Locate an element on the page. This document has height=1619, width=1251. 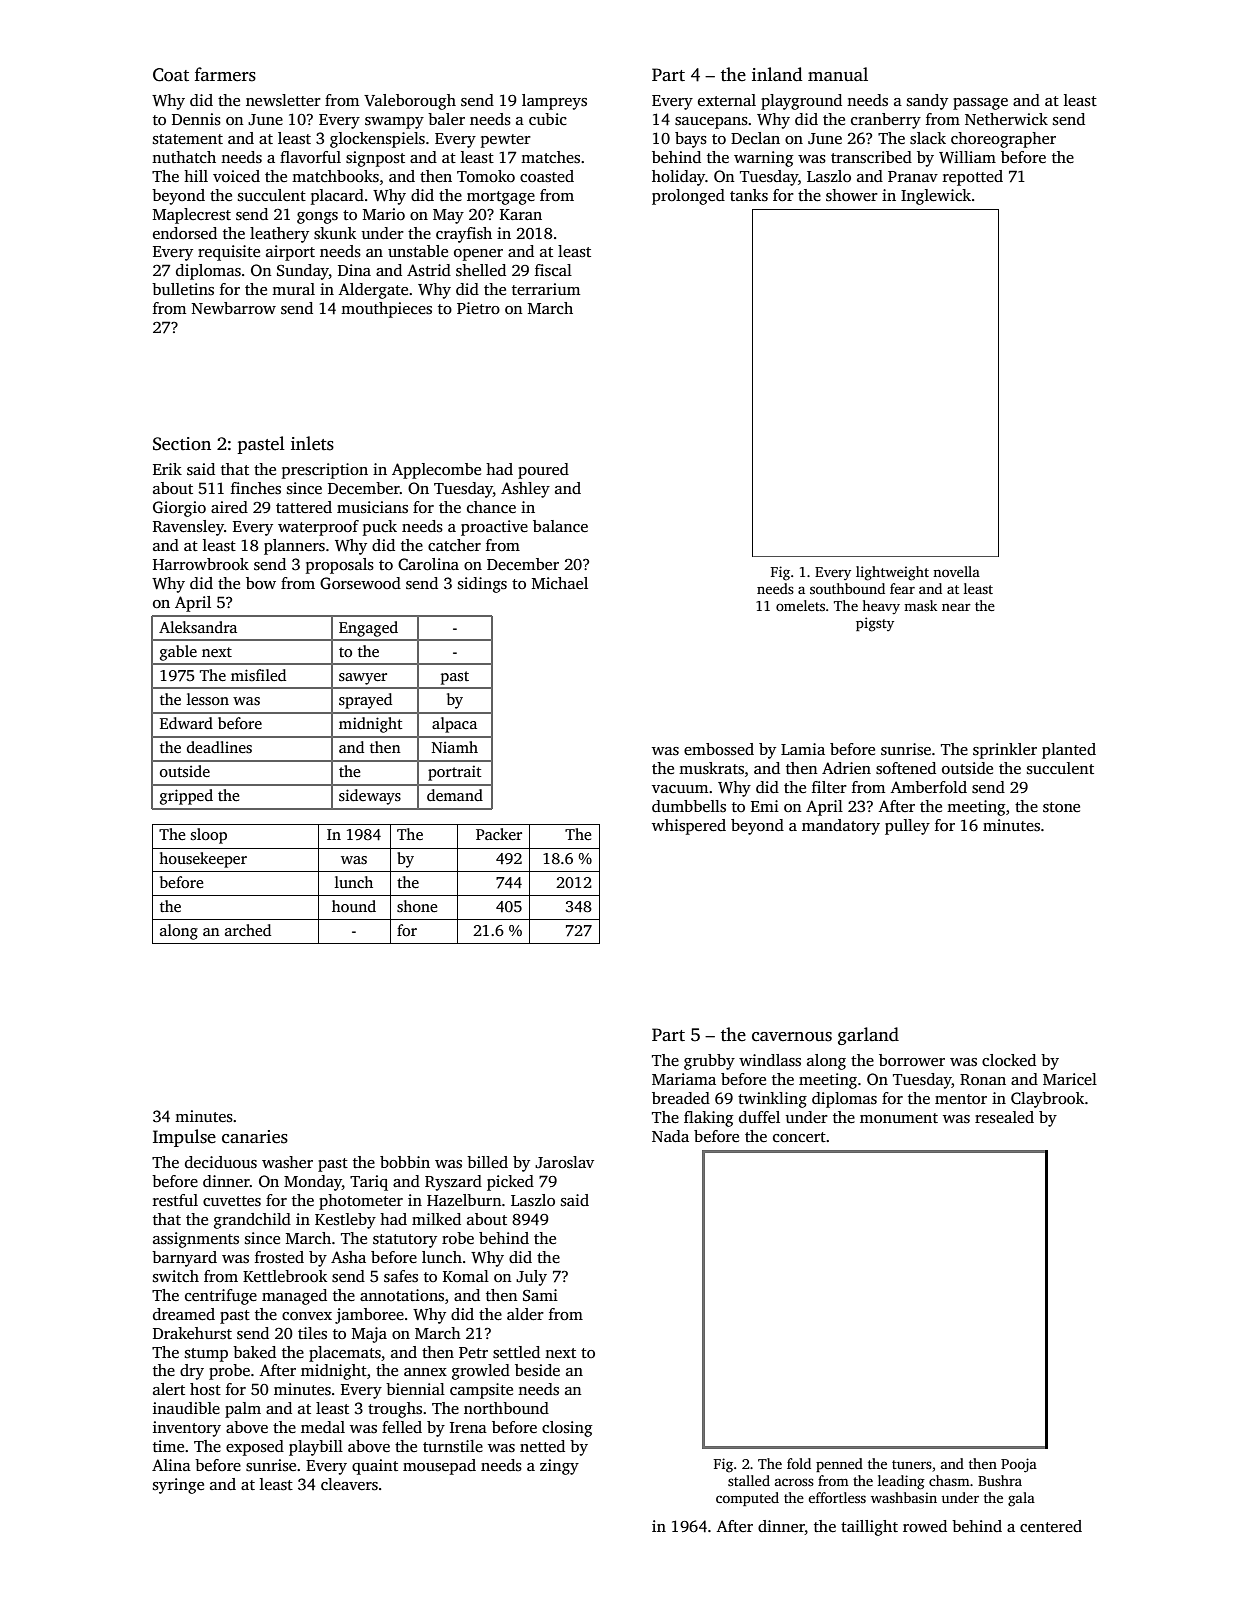
fiscal is located at coordinates (553, 270).
